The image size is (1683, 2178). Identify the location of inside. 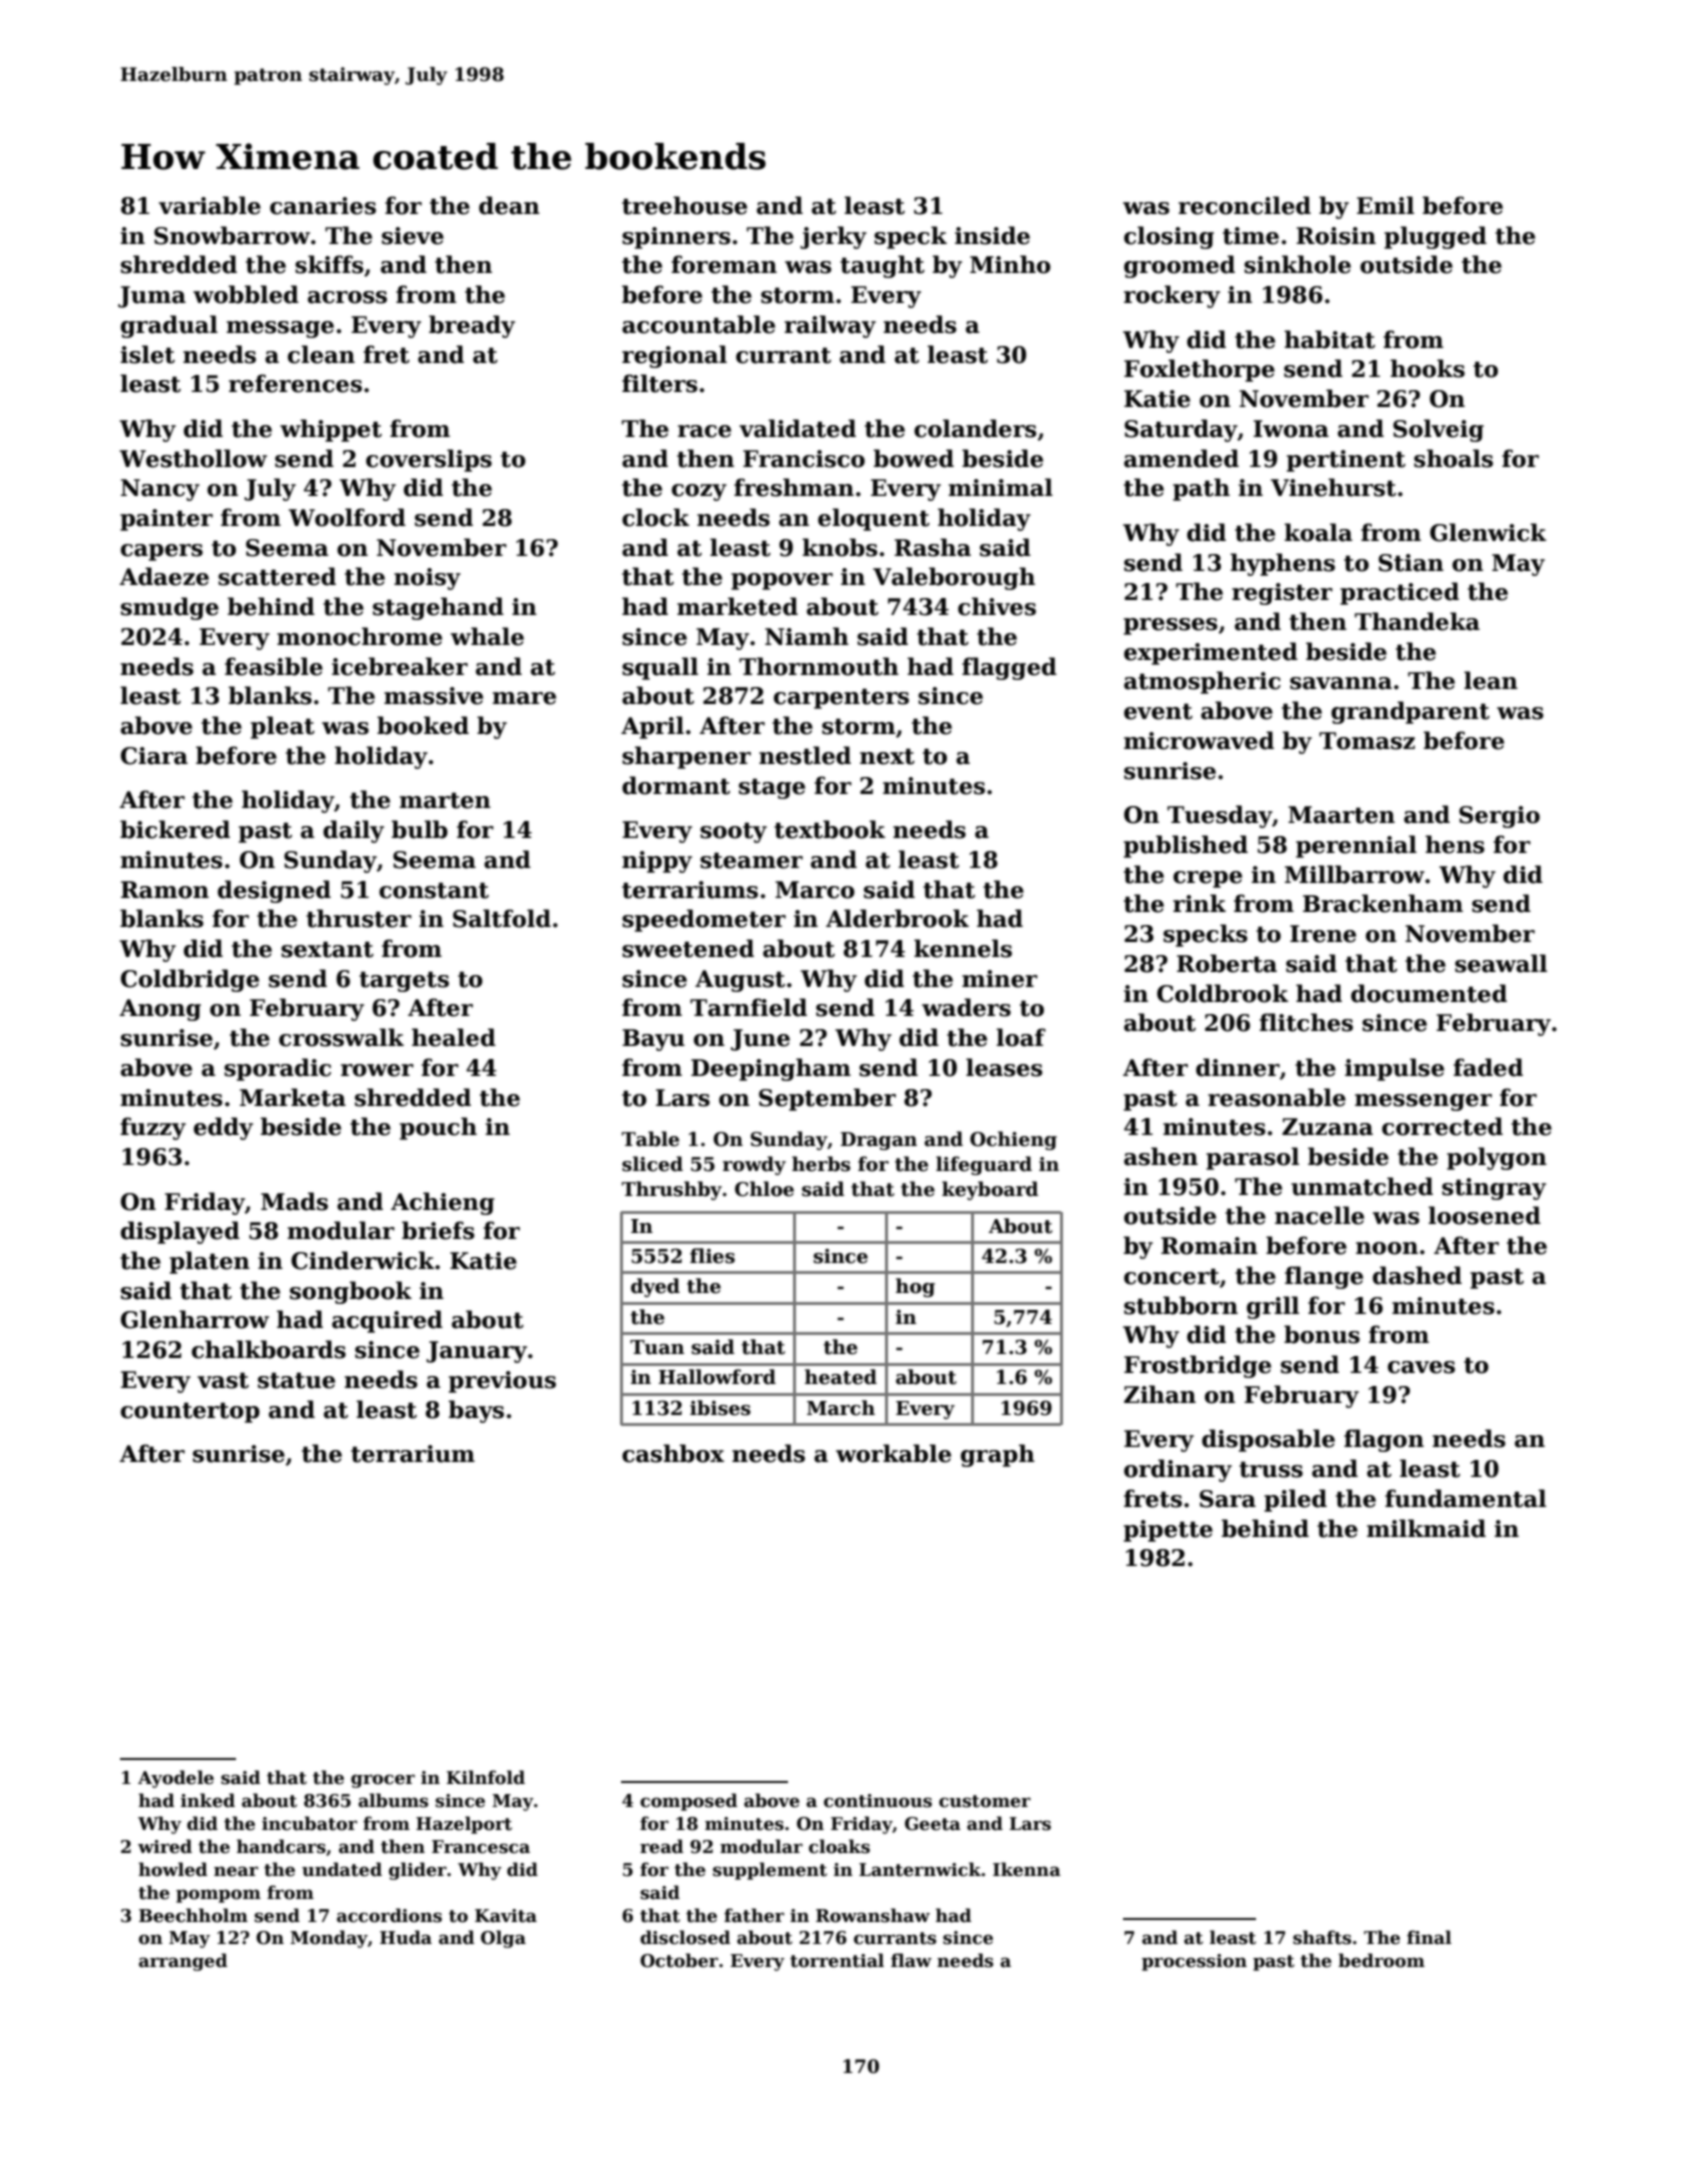
(992, 235).
